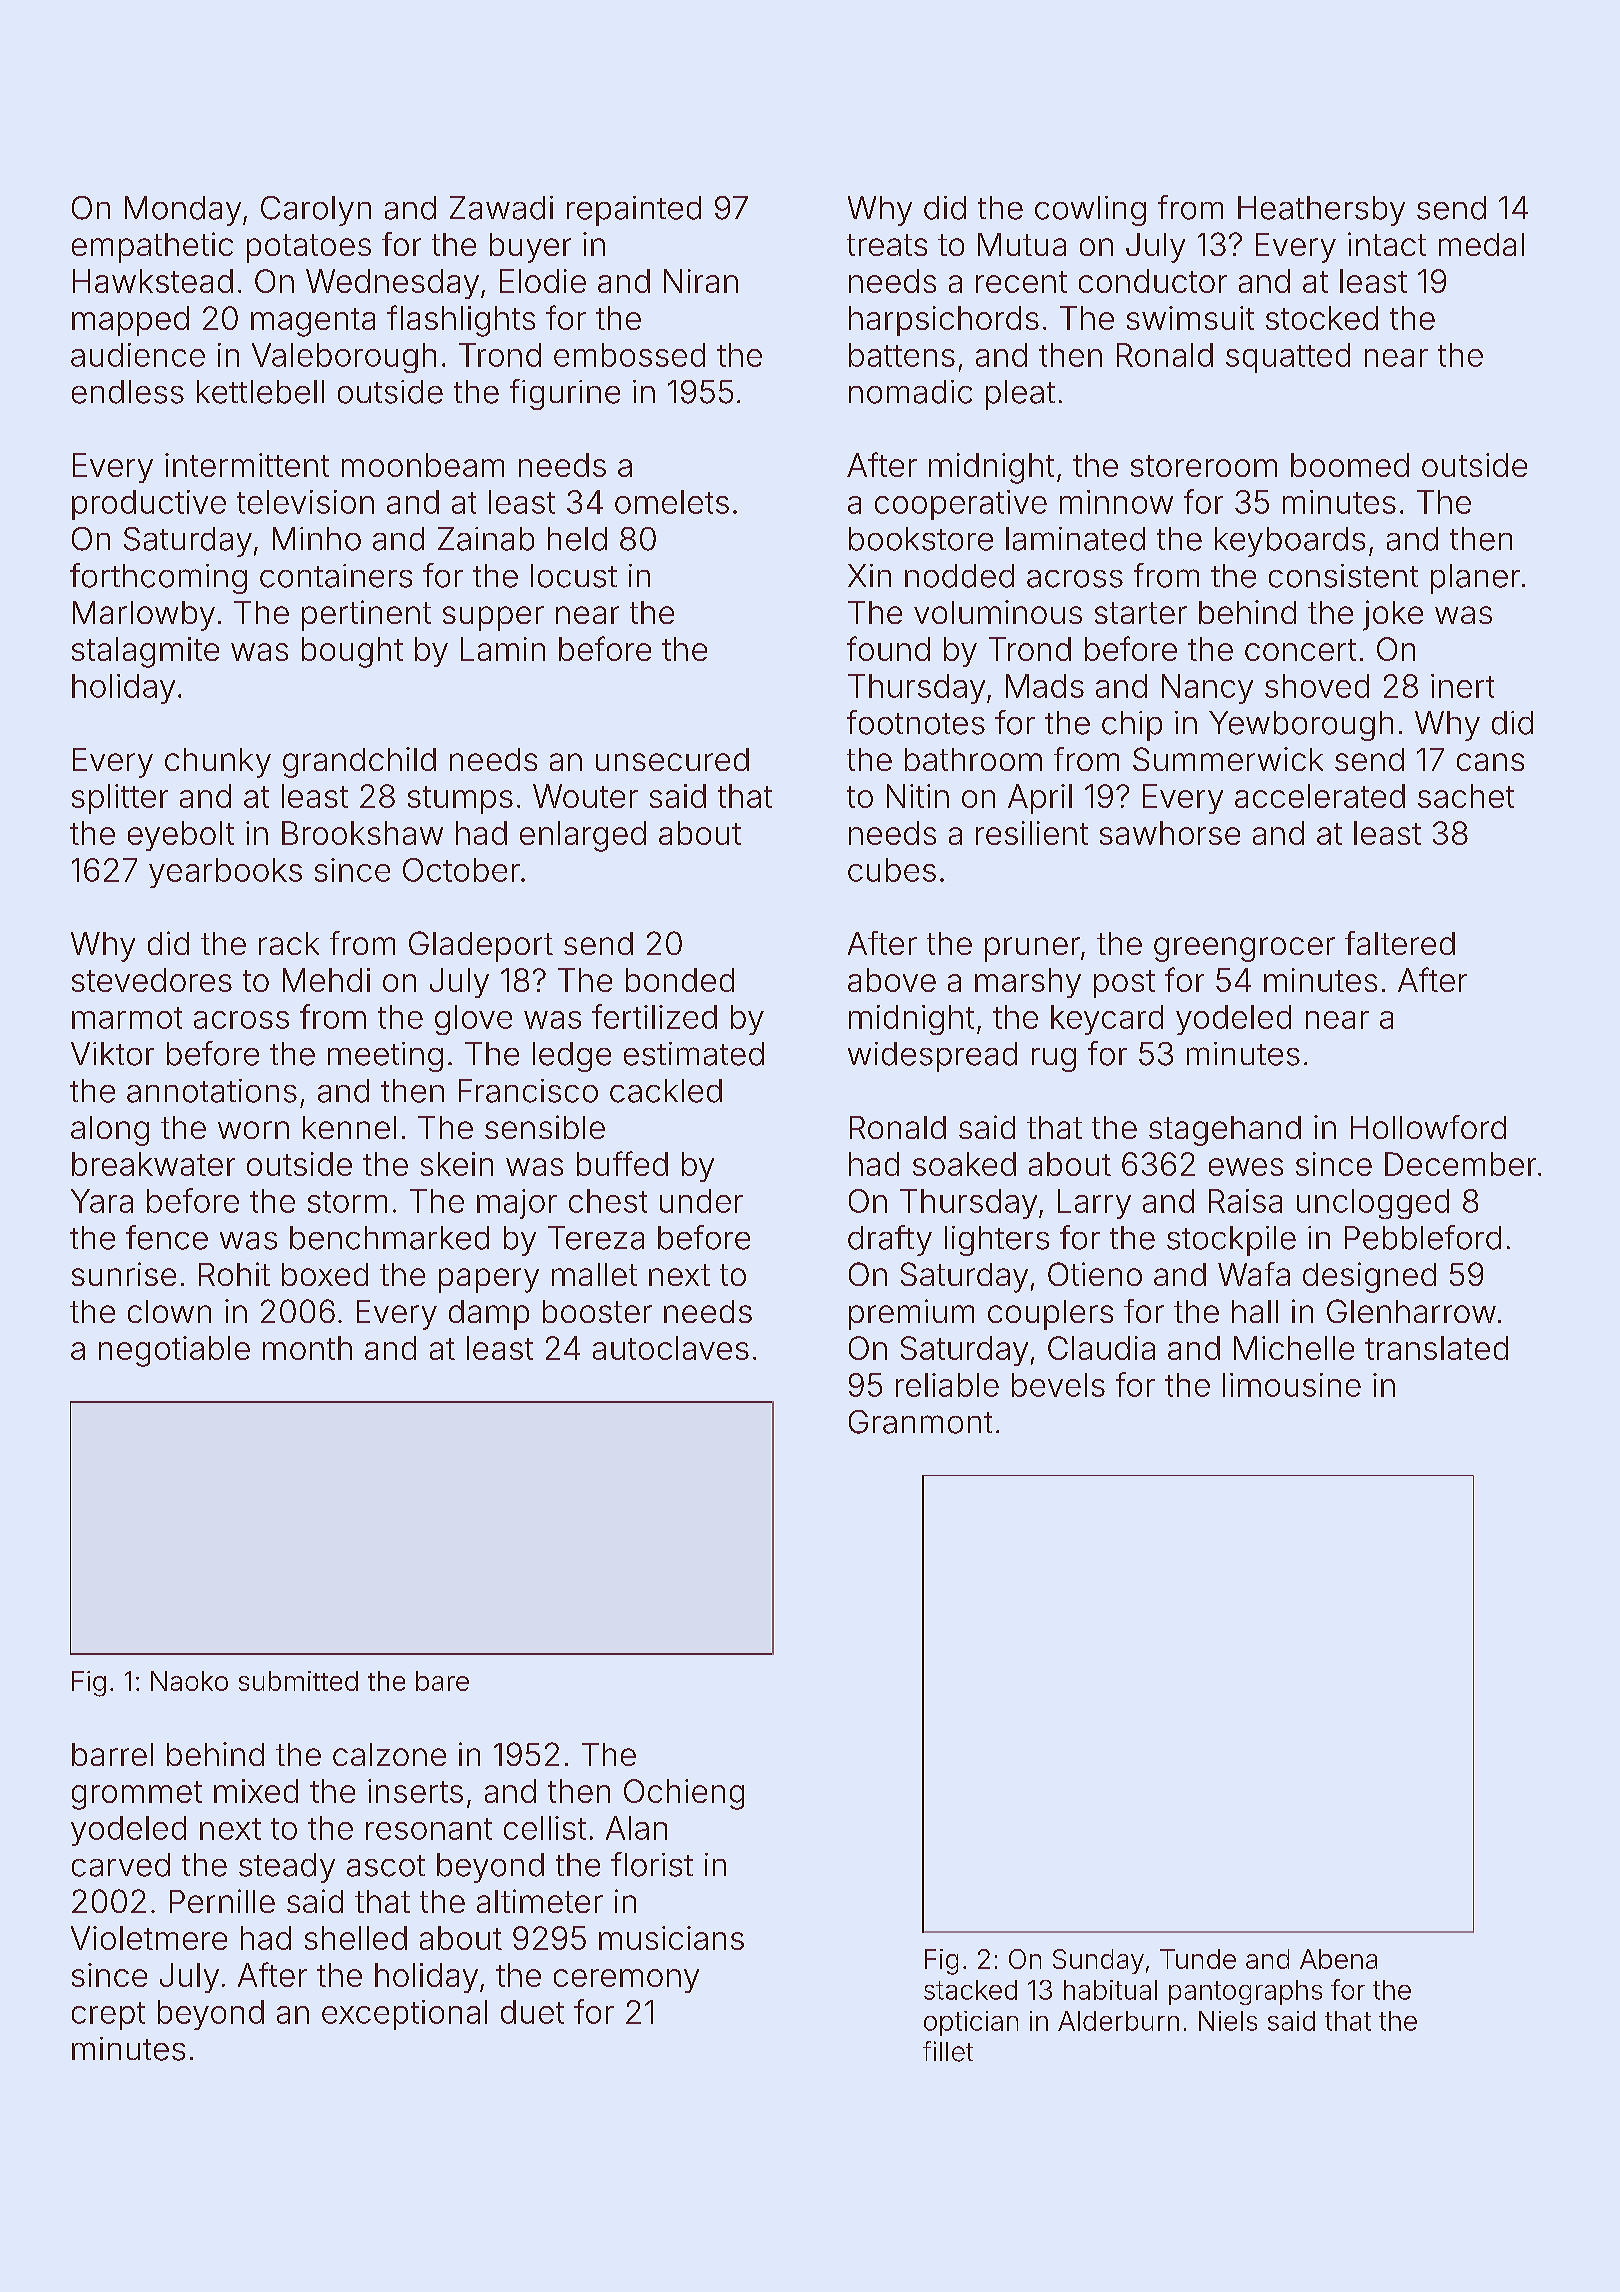  Describe the element at coordinates (253, 1130) in the screenshot. I see `worn` at that location.
